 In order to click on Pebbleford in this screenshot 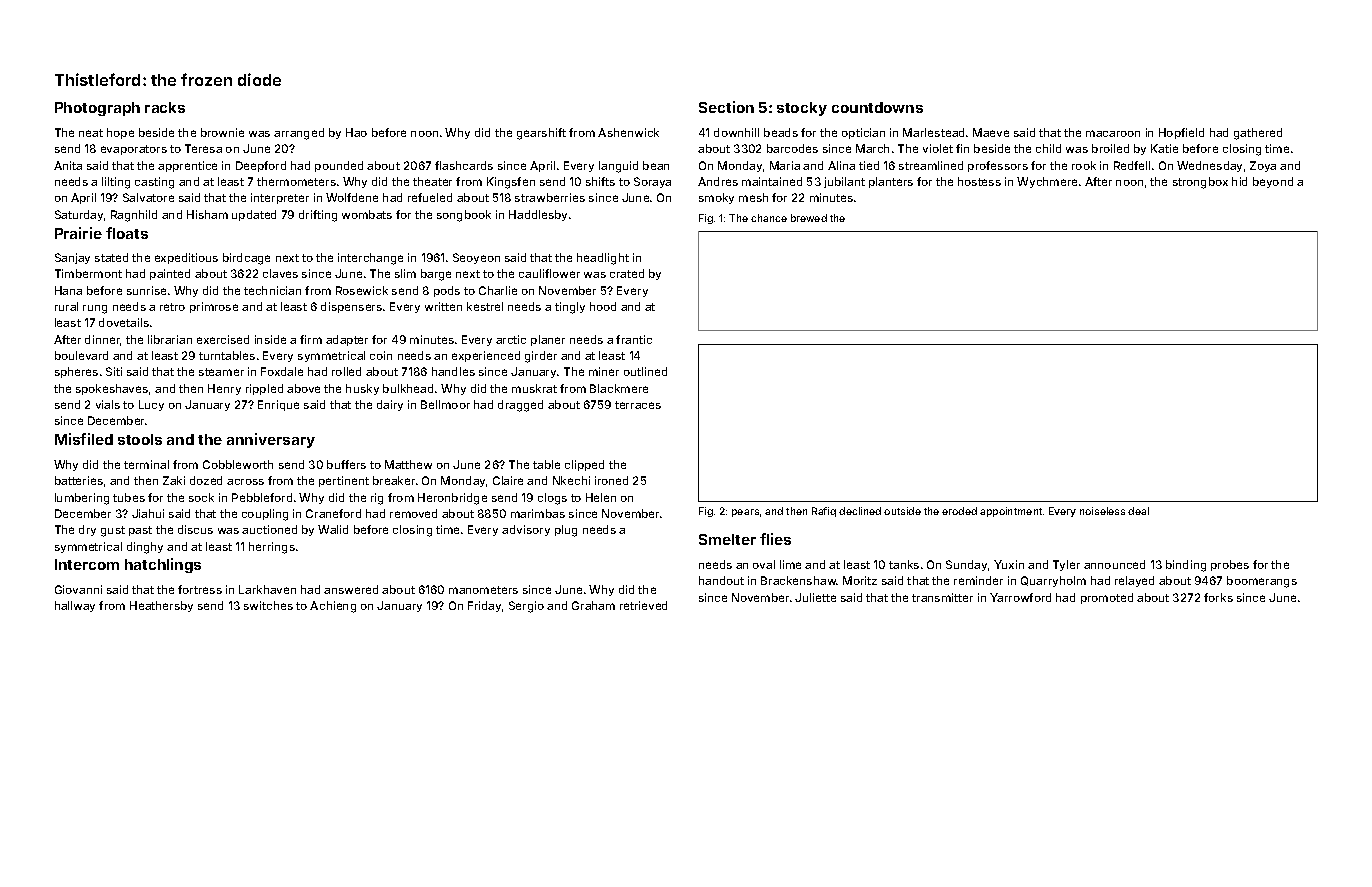, I will do `click(262, 497)`.
